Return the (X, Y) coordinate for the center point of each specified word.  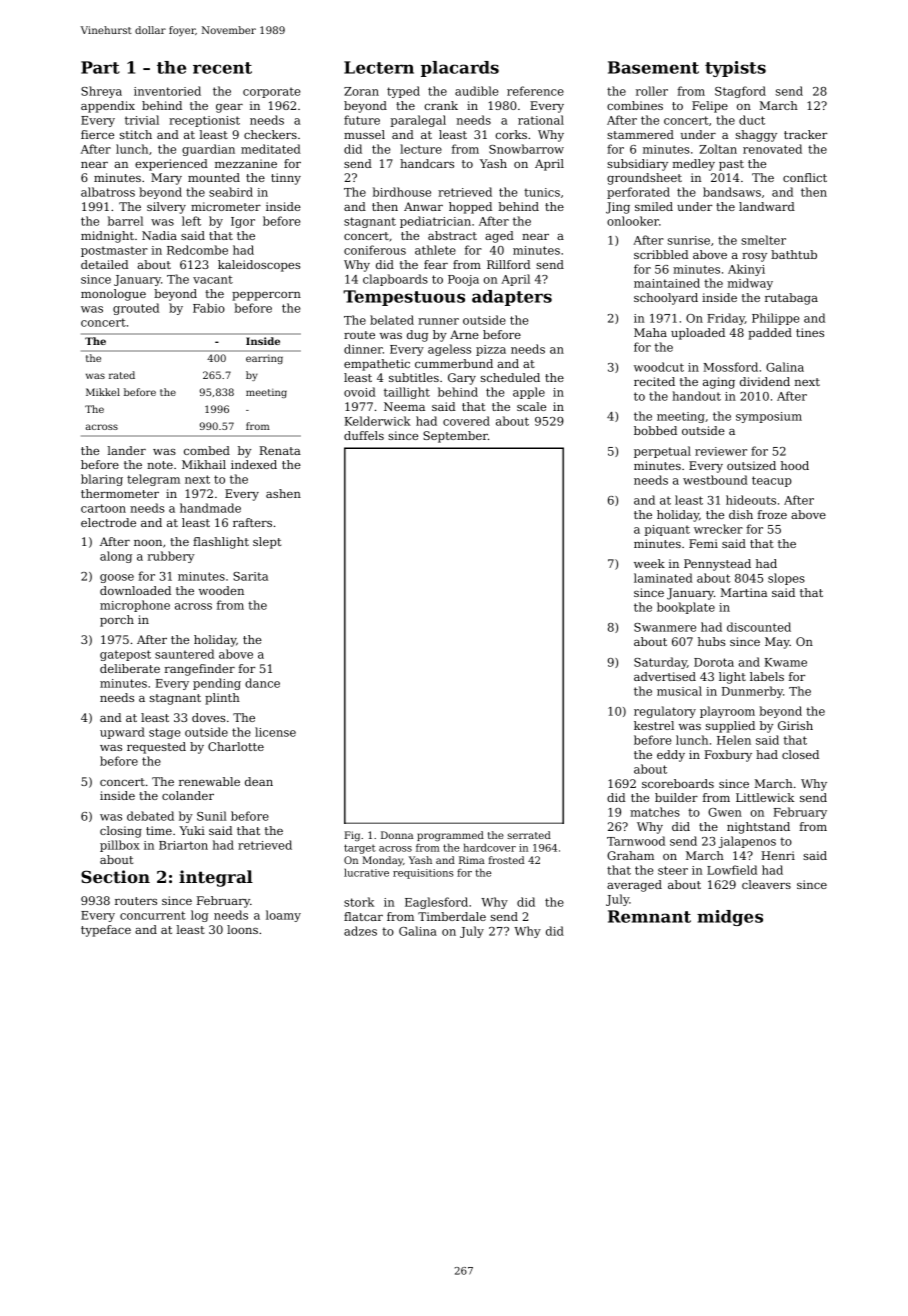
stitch (136, 134)
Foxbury (728, 756)
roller (652, 91)
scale (531, 406)
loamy (283, 916)
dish (741, 514)
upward (122, 733)
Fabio (209, 308)
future (362, 120)
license (275, 732)
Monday (383, 861)
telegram (153, 480)
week (649, 563)
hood (795, 465)
